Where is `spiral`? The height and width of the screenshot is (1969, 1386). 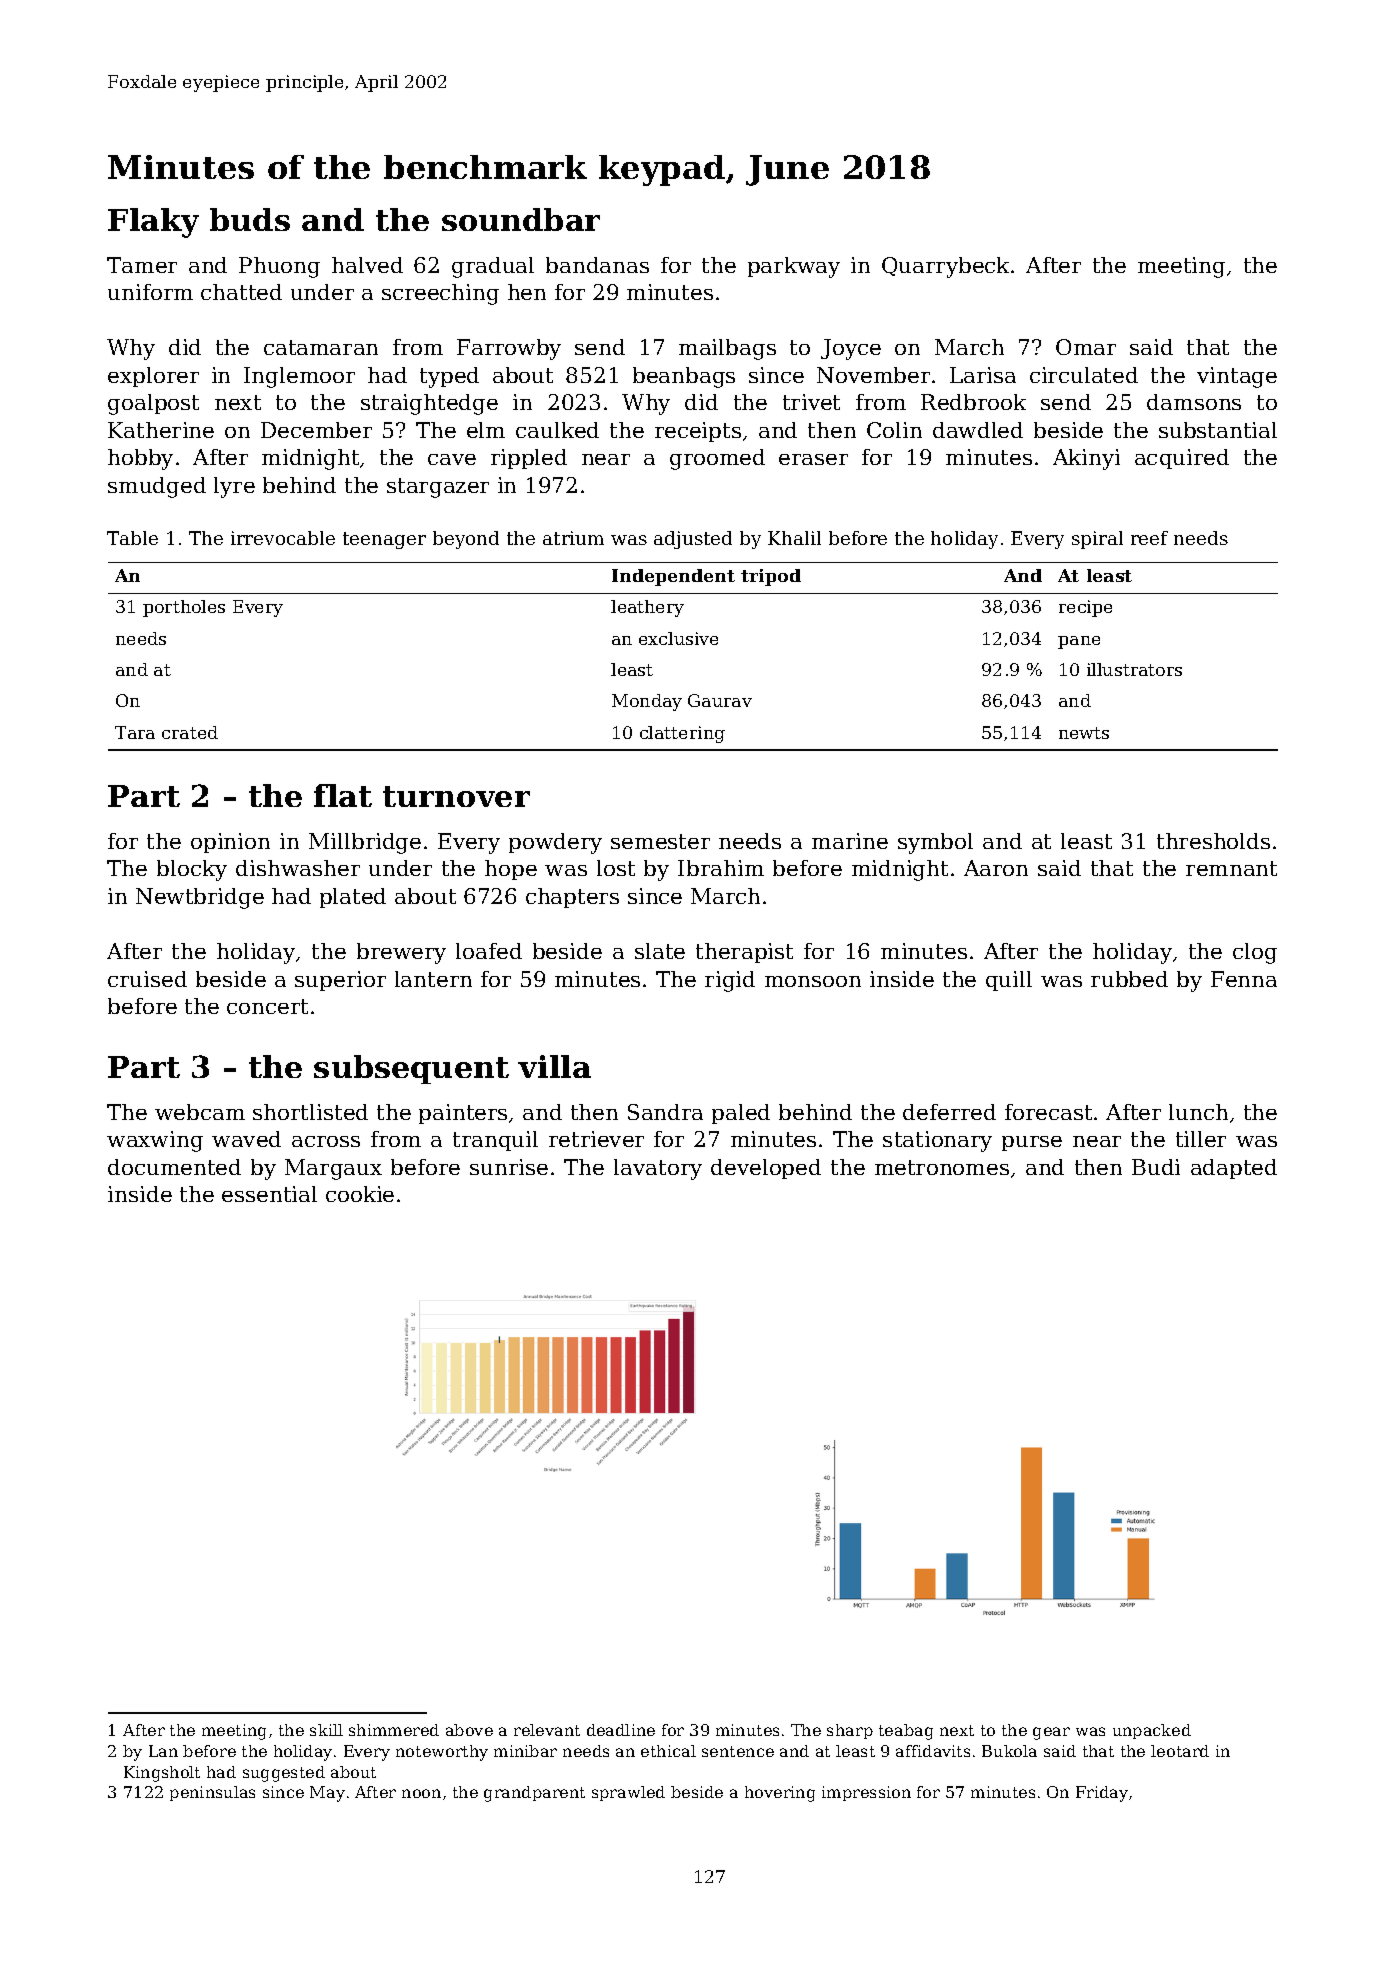 spiral is located at coordinates (1097, 540).
